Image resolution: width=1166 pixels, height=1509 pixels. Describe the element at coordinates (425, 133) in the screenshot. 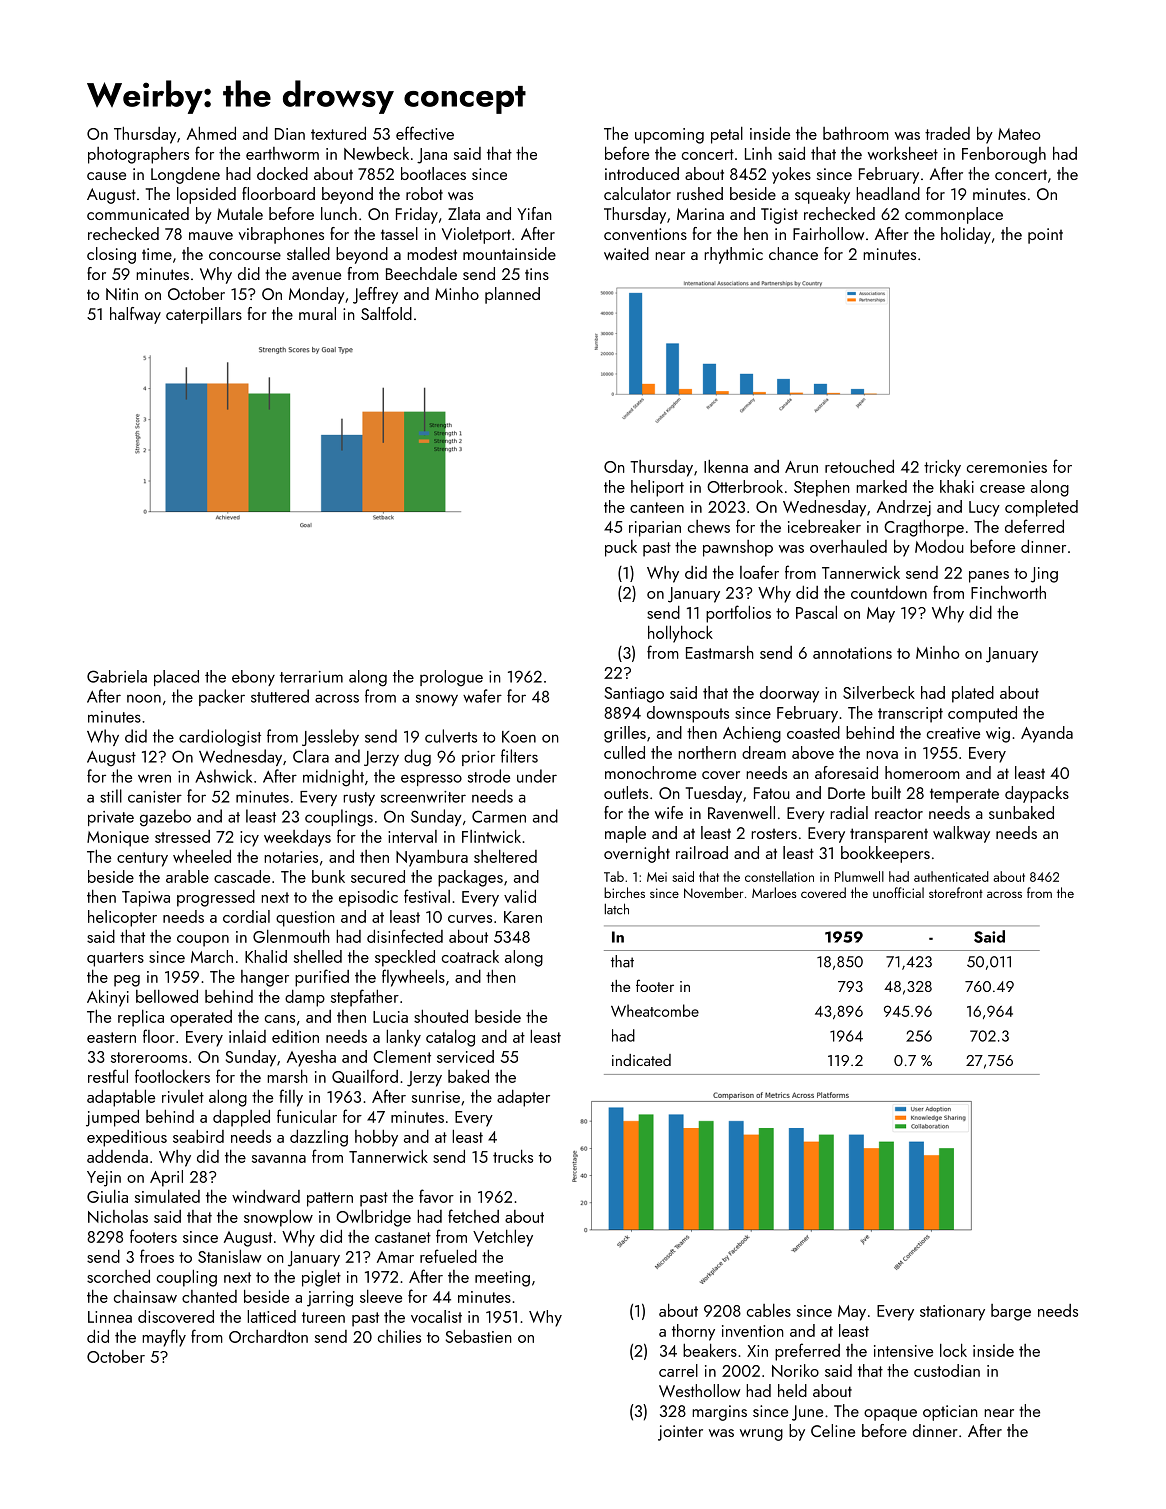

I see `effective` at that location.
